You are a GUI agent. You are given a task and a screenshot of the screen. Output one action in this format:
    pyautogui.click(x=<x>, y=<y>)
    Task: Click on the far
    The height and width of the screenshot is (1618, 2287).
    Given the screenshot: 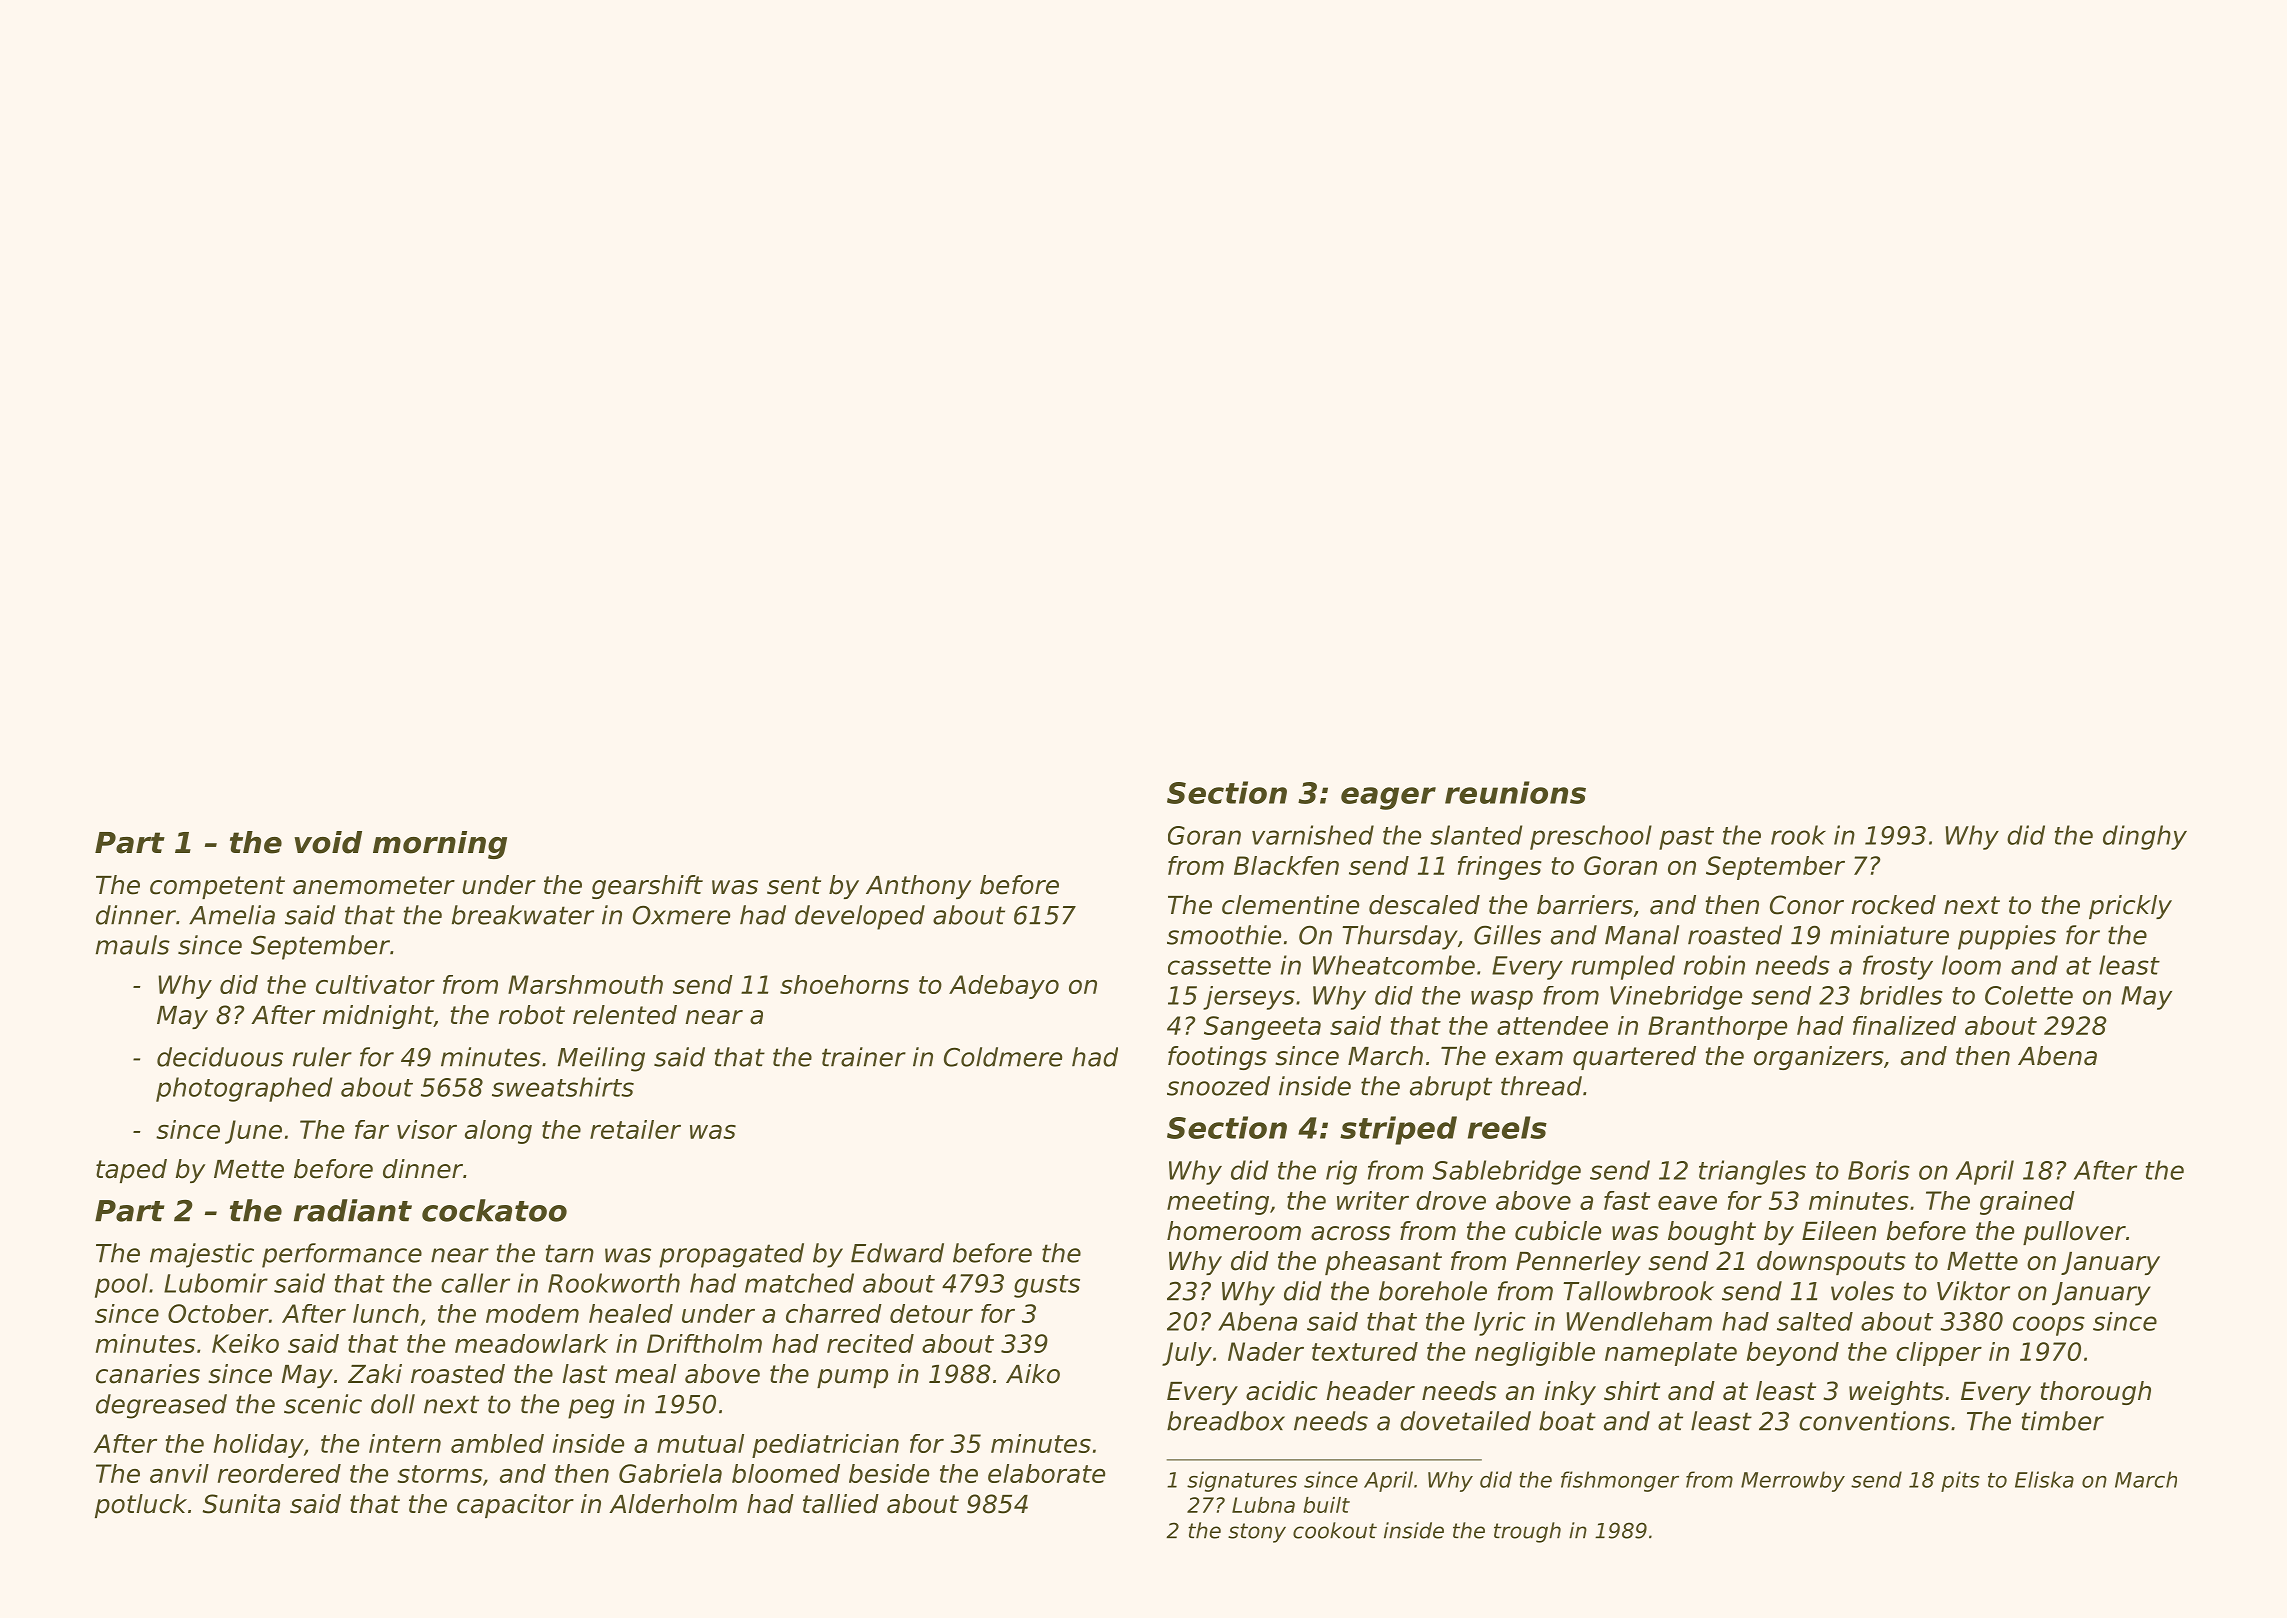 What is the action you would take?
    pyautogui.click(x=372, y=1129)
